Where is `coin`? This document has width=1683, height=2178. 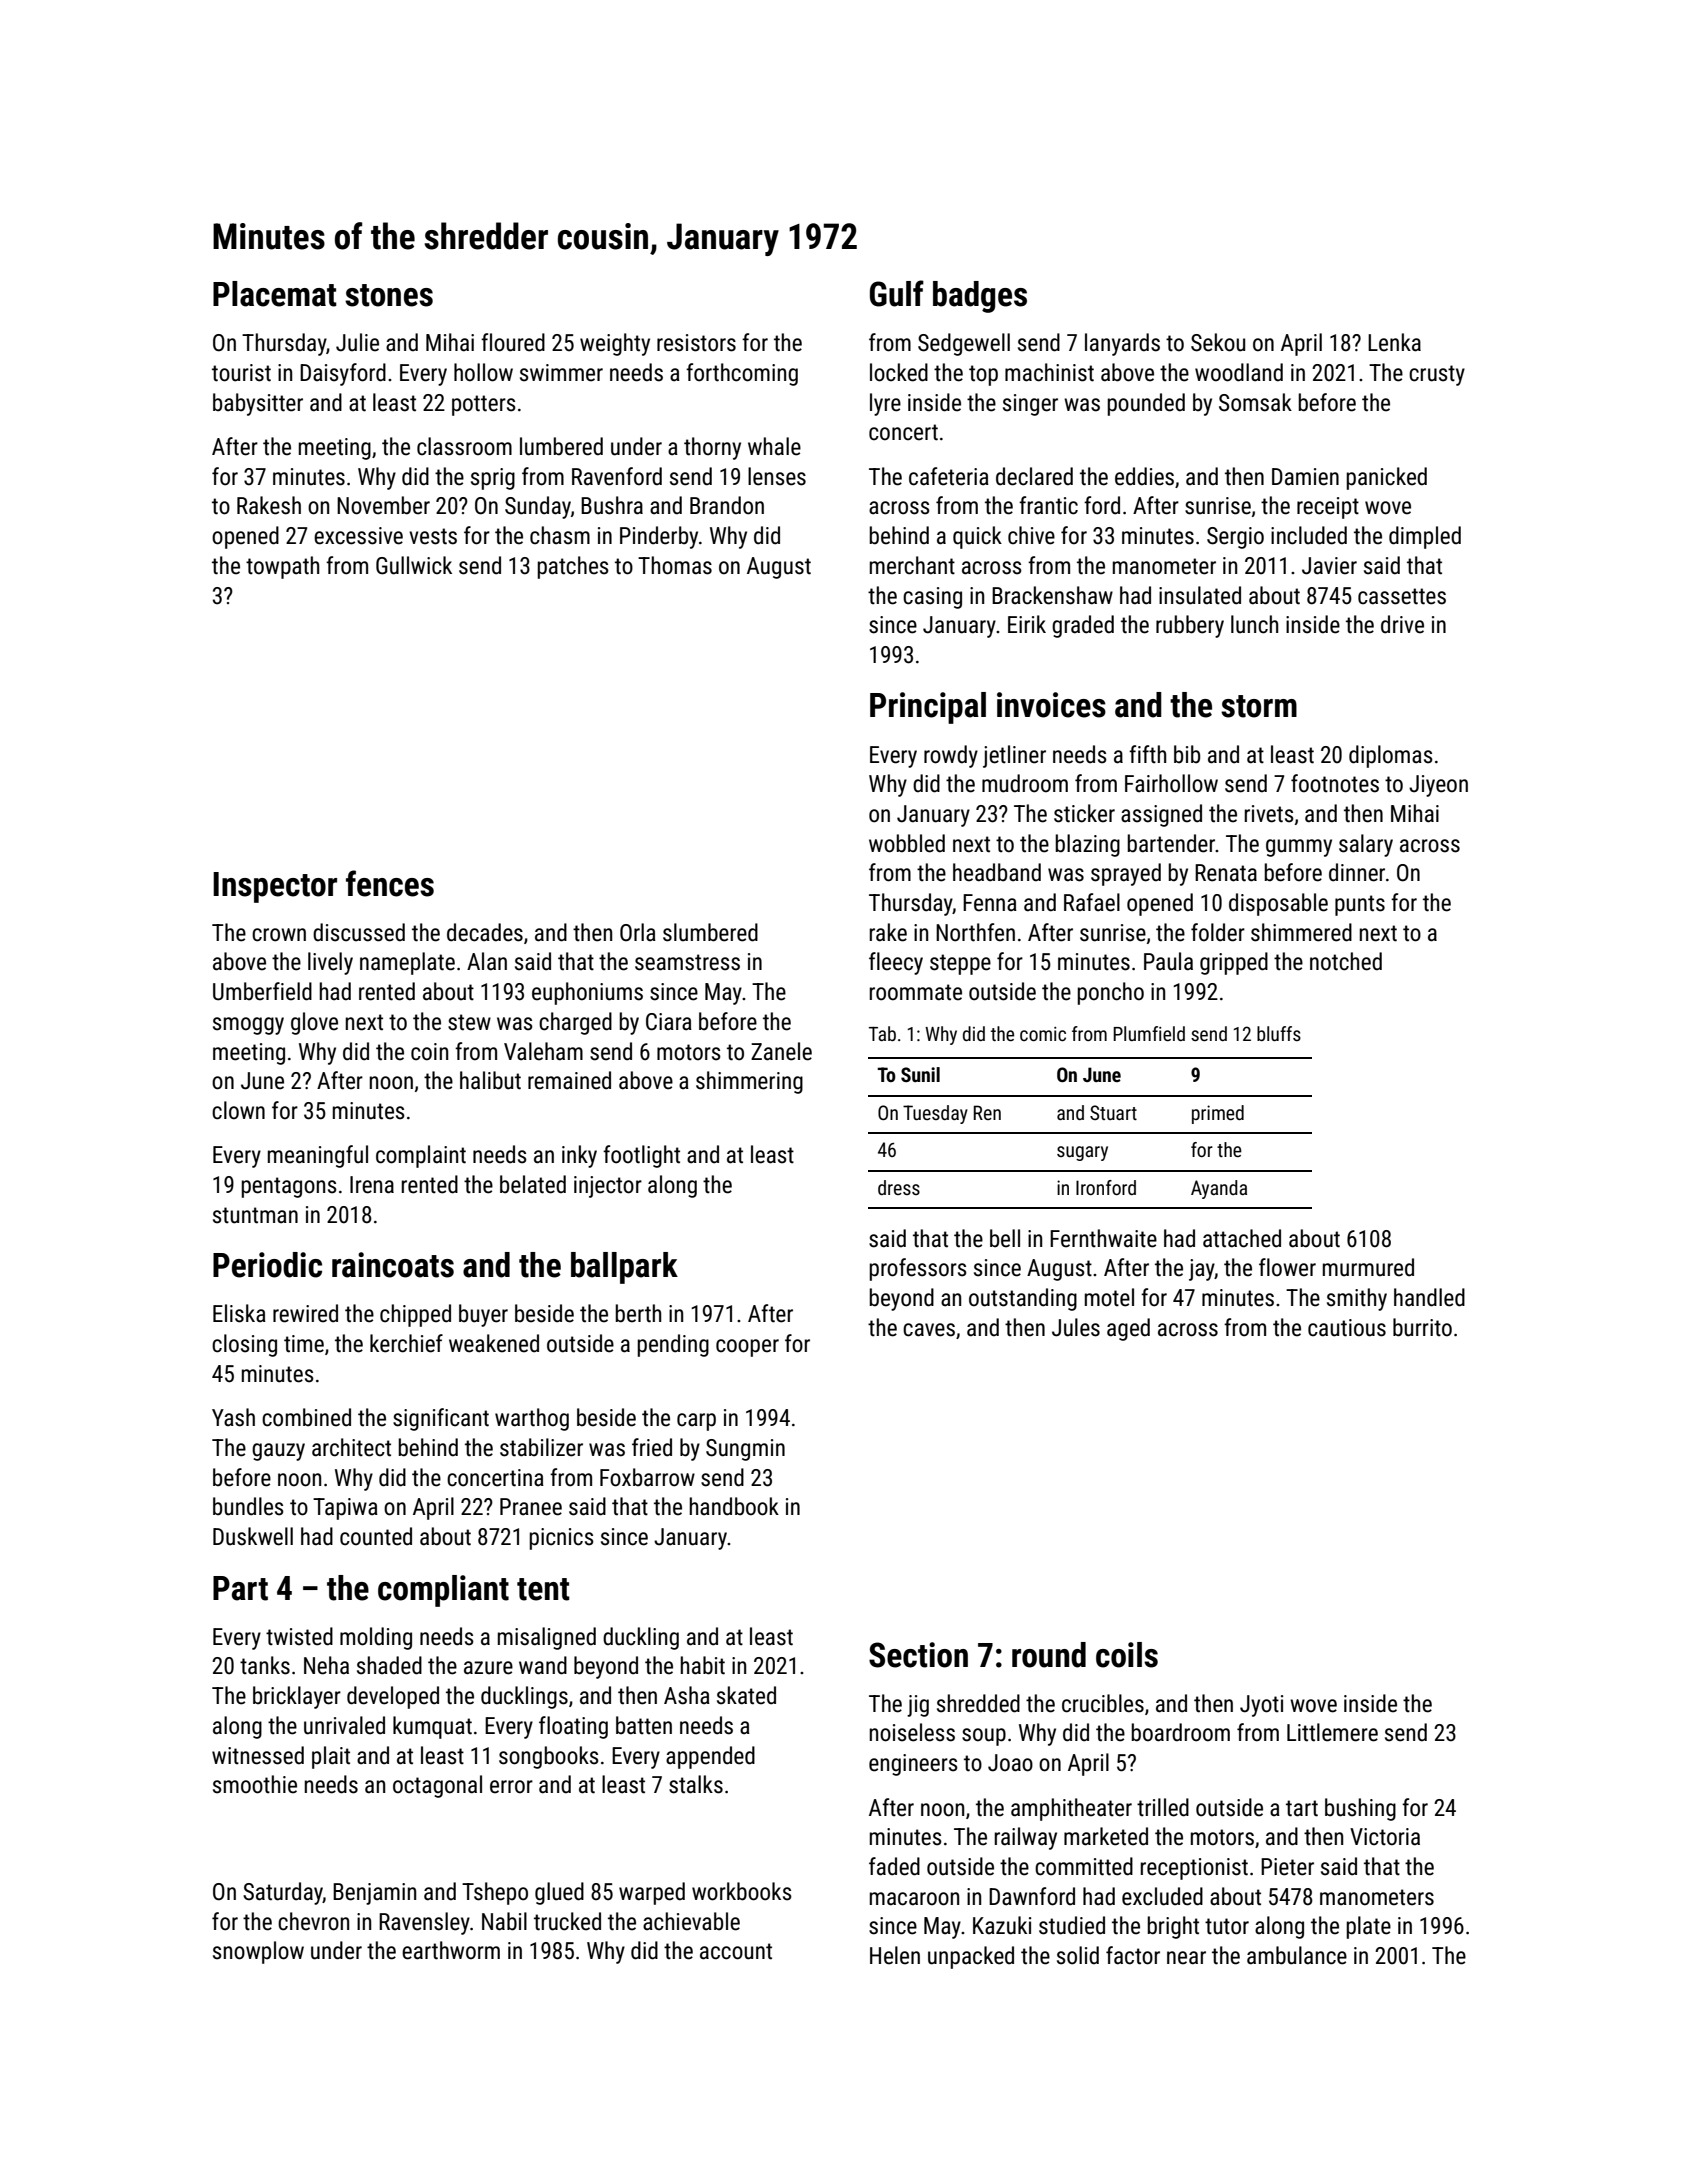
coin is located at coordinates (429, 1052).
